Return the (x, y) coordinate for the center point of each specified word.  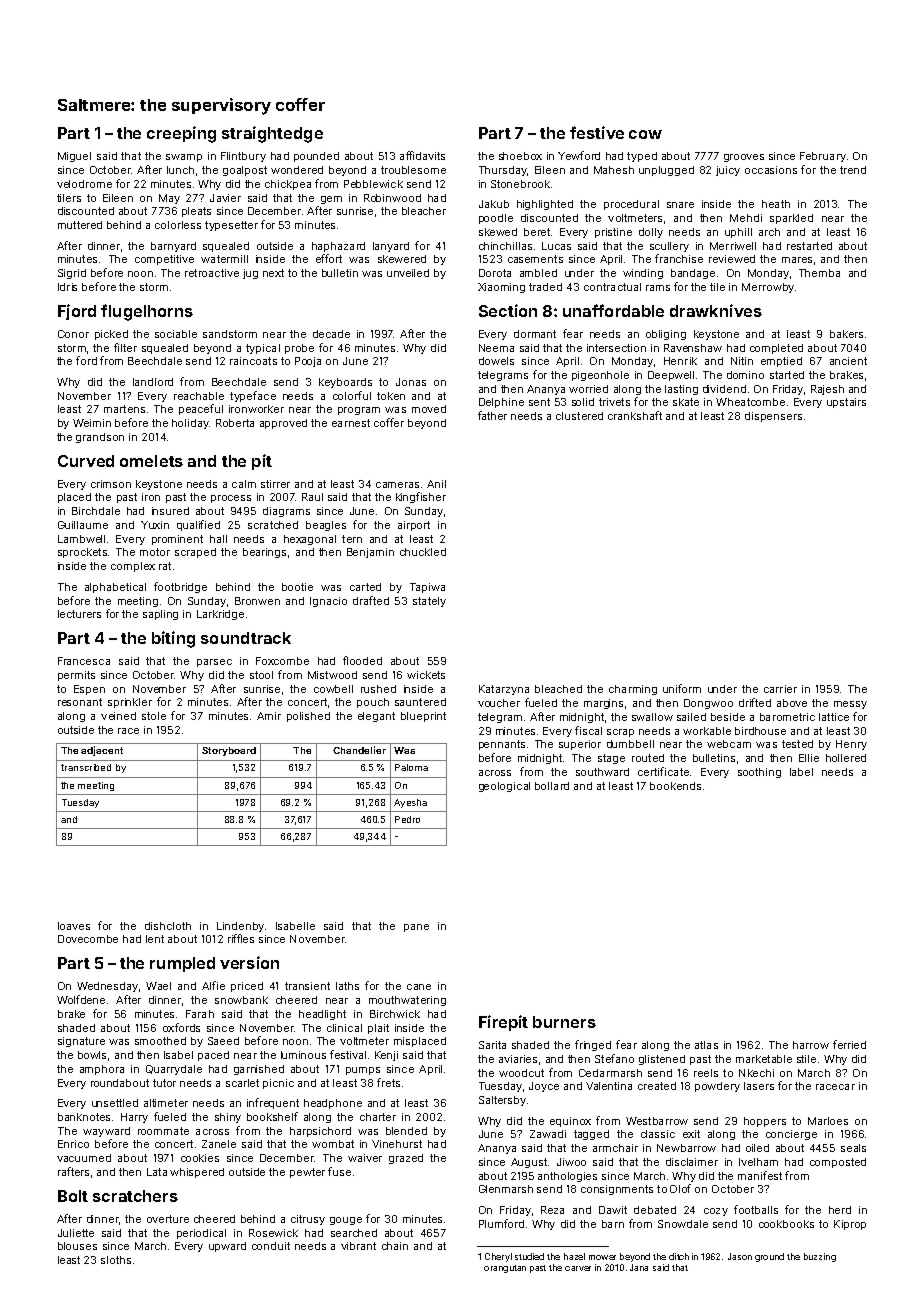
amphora (102, 1070)
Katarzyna (504, 690)
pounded (316, 157)
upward (227, 1247)
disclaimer (692, 1162)
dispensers (773, 417)
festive (597, 132)
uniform (682, 688)
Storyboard (229, 751)
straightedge (272, 134)
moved (429, 409)
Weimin (92, 423)
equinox (570, 1122)
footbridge (180, 587)
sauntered (420, 702)
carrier (780, 689)
